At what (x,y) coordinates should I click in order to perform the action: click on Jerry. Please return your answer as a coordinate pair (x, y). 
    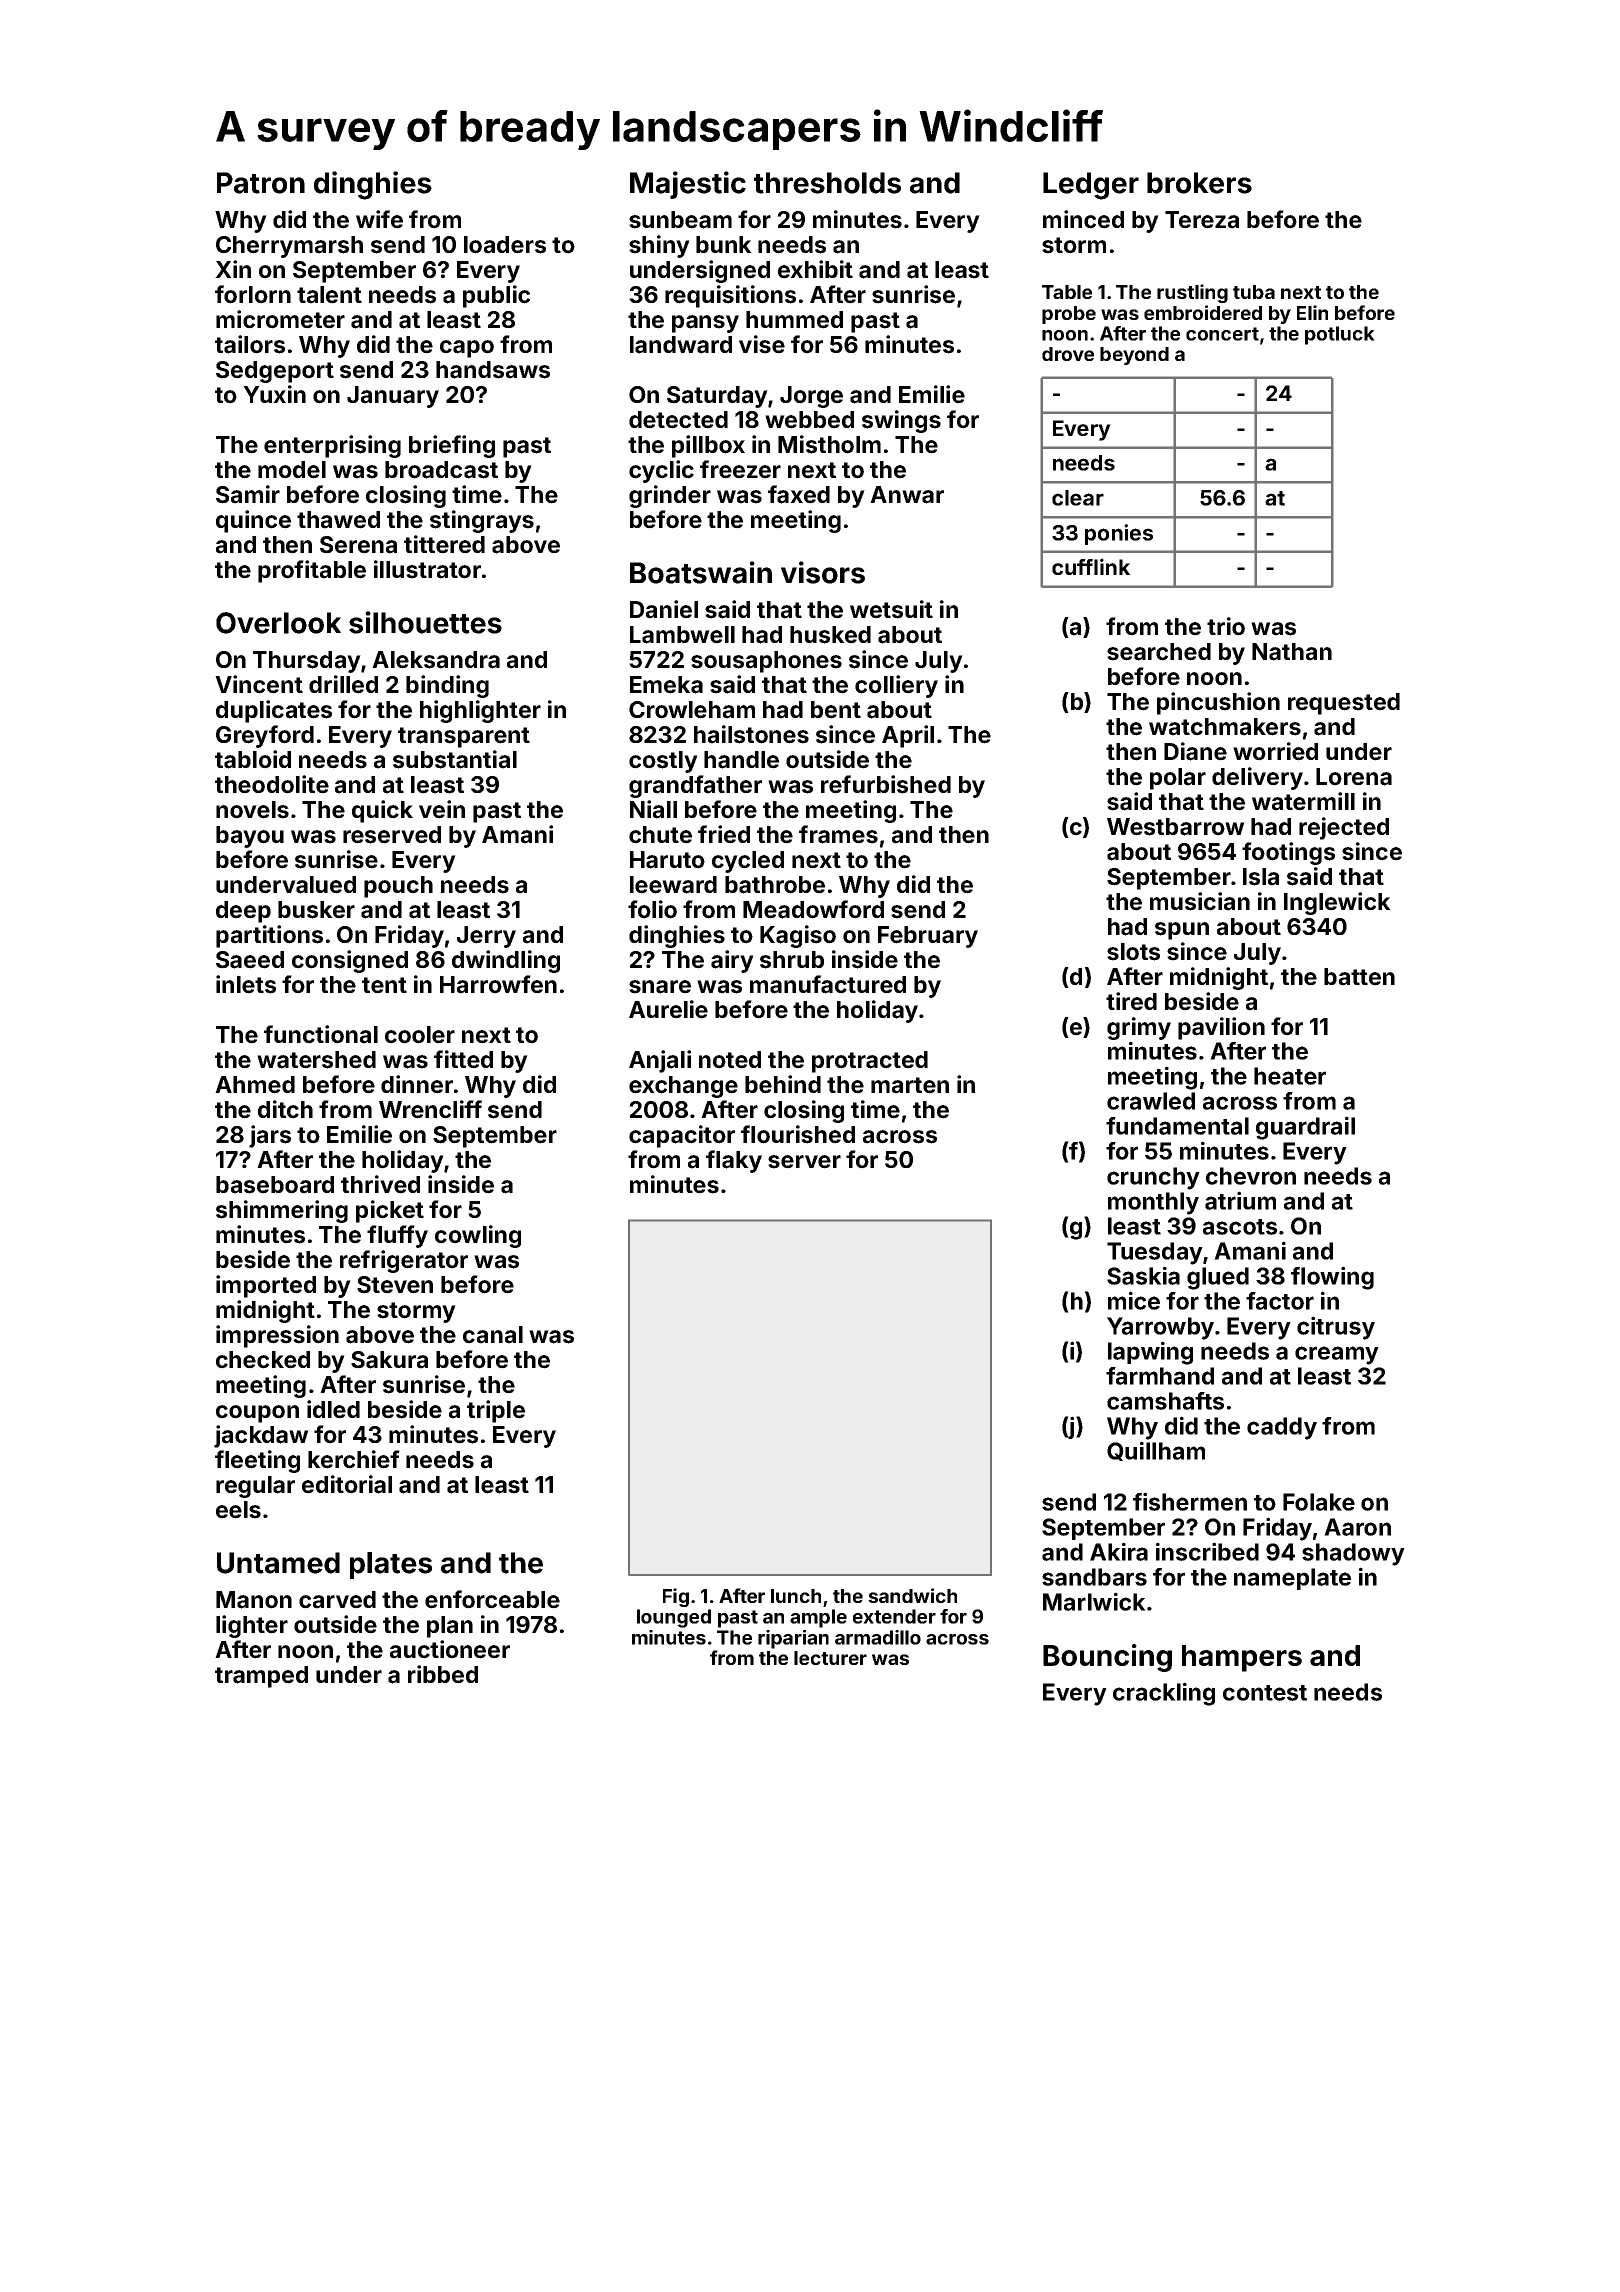
    Looking at the image, I should click on (486, 937).
